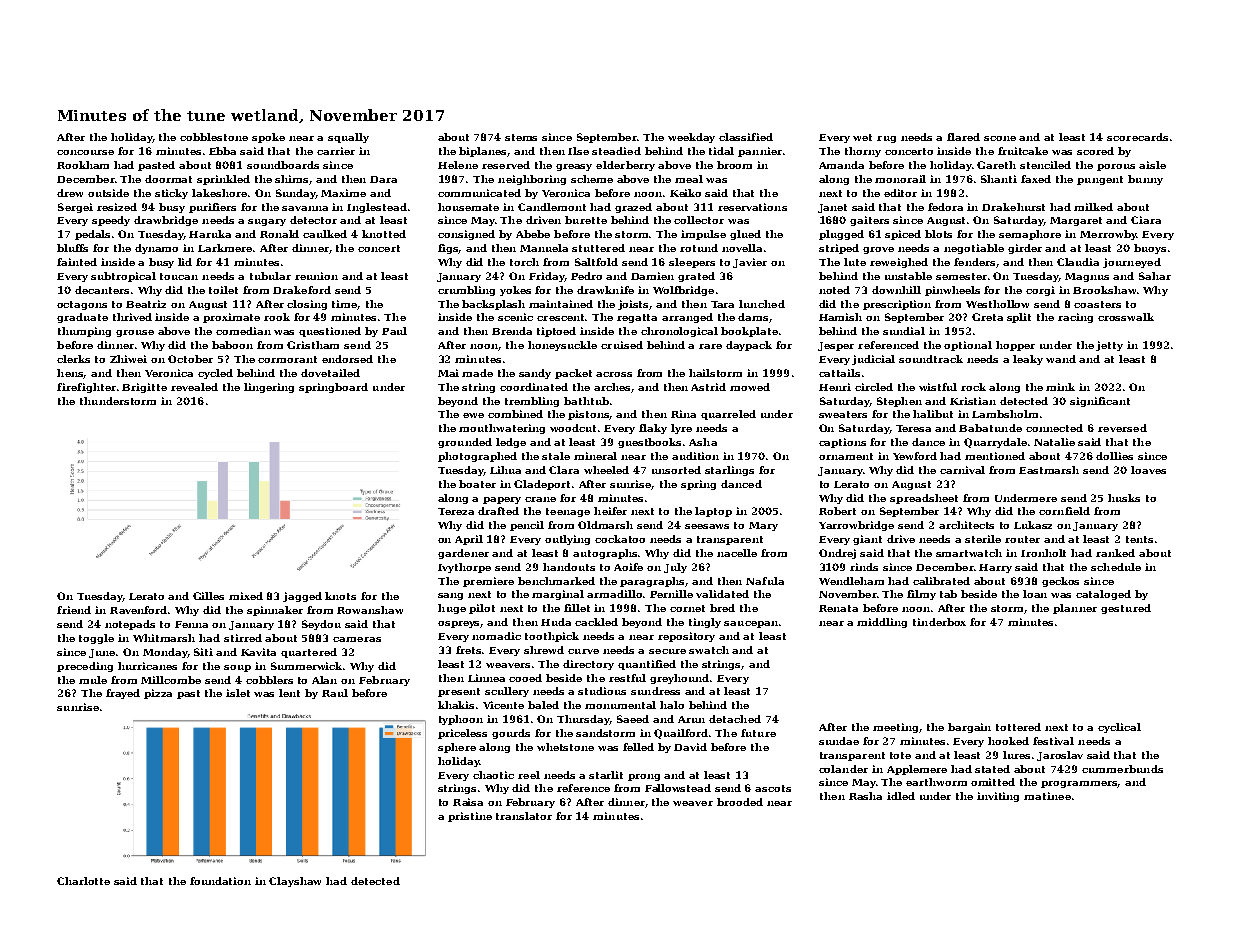 The image size is (1233, 952). What do you see at coordinates (498, 511) in the image?
I see `drafted` at bounding box center [498, 511].
